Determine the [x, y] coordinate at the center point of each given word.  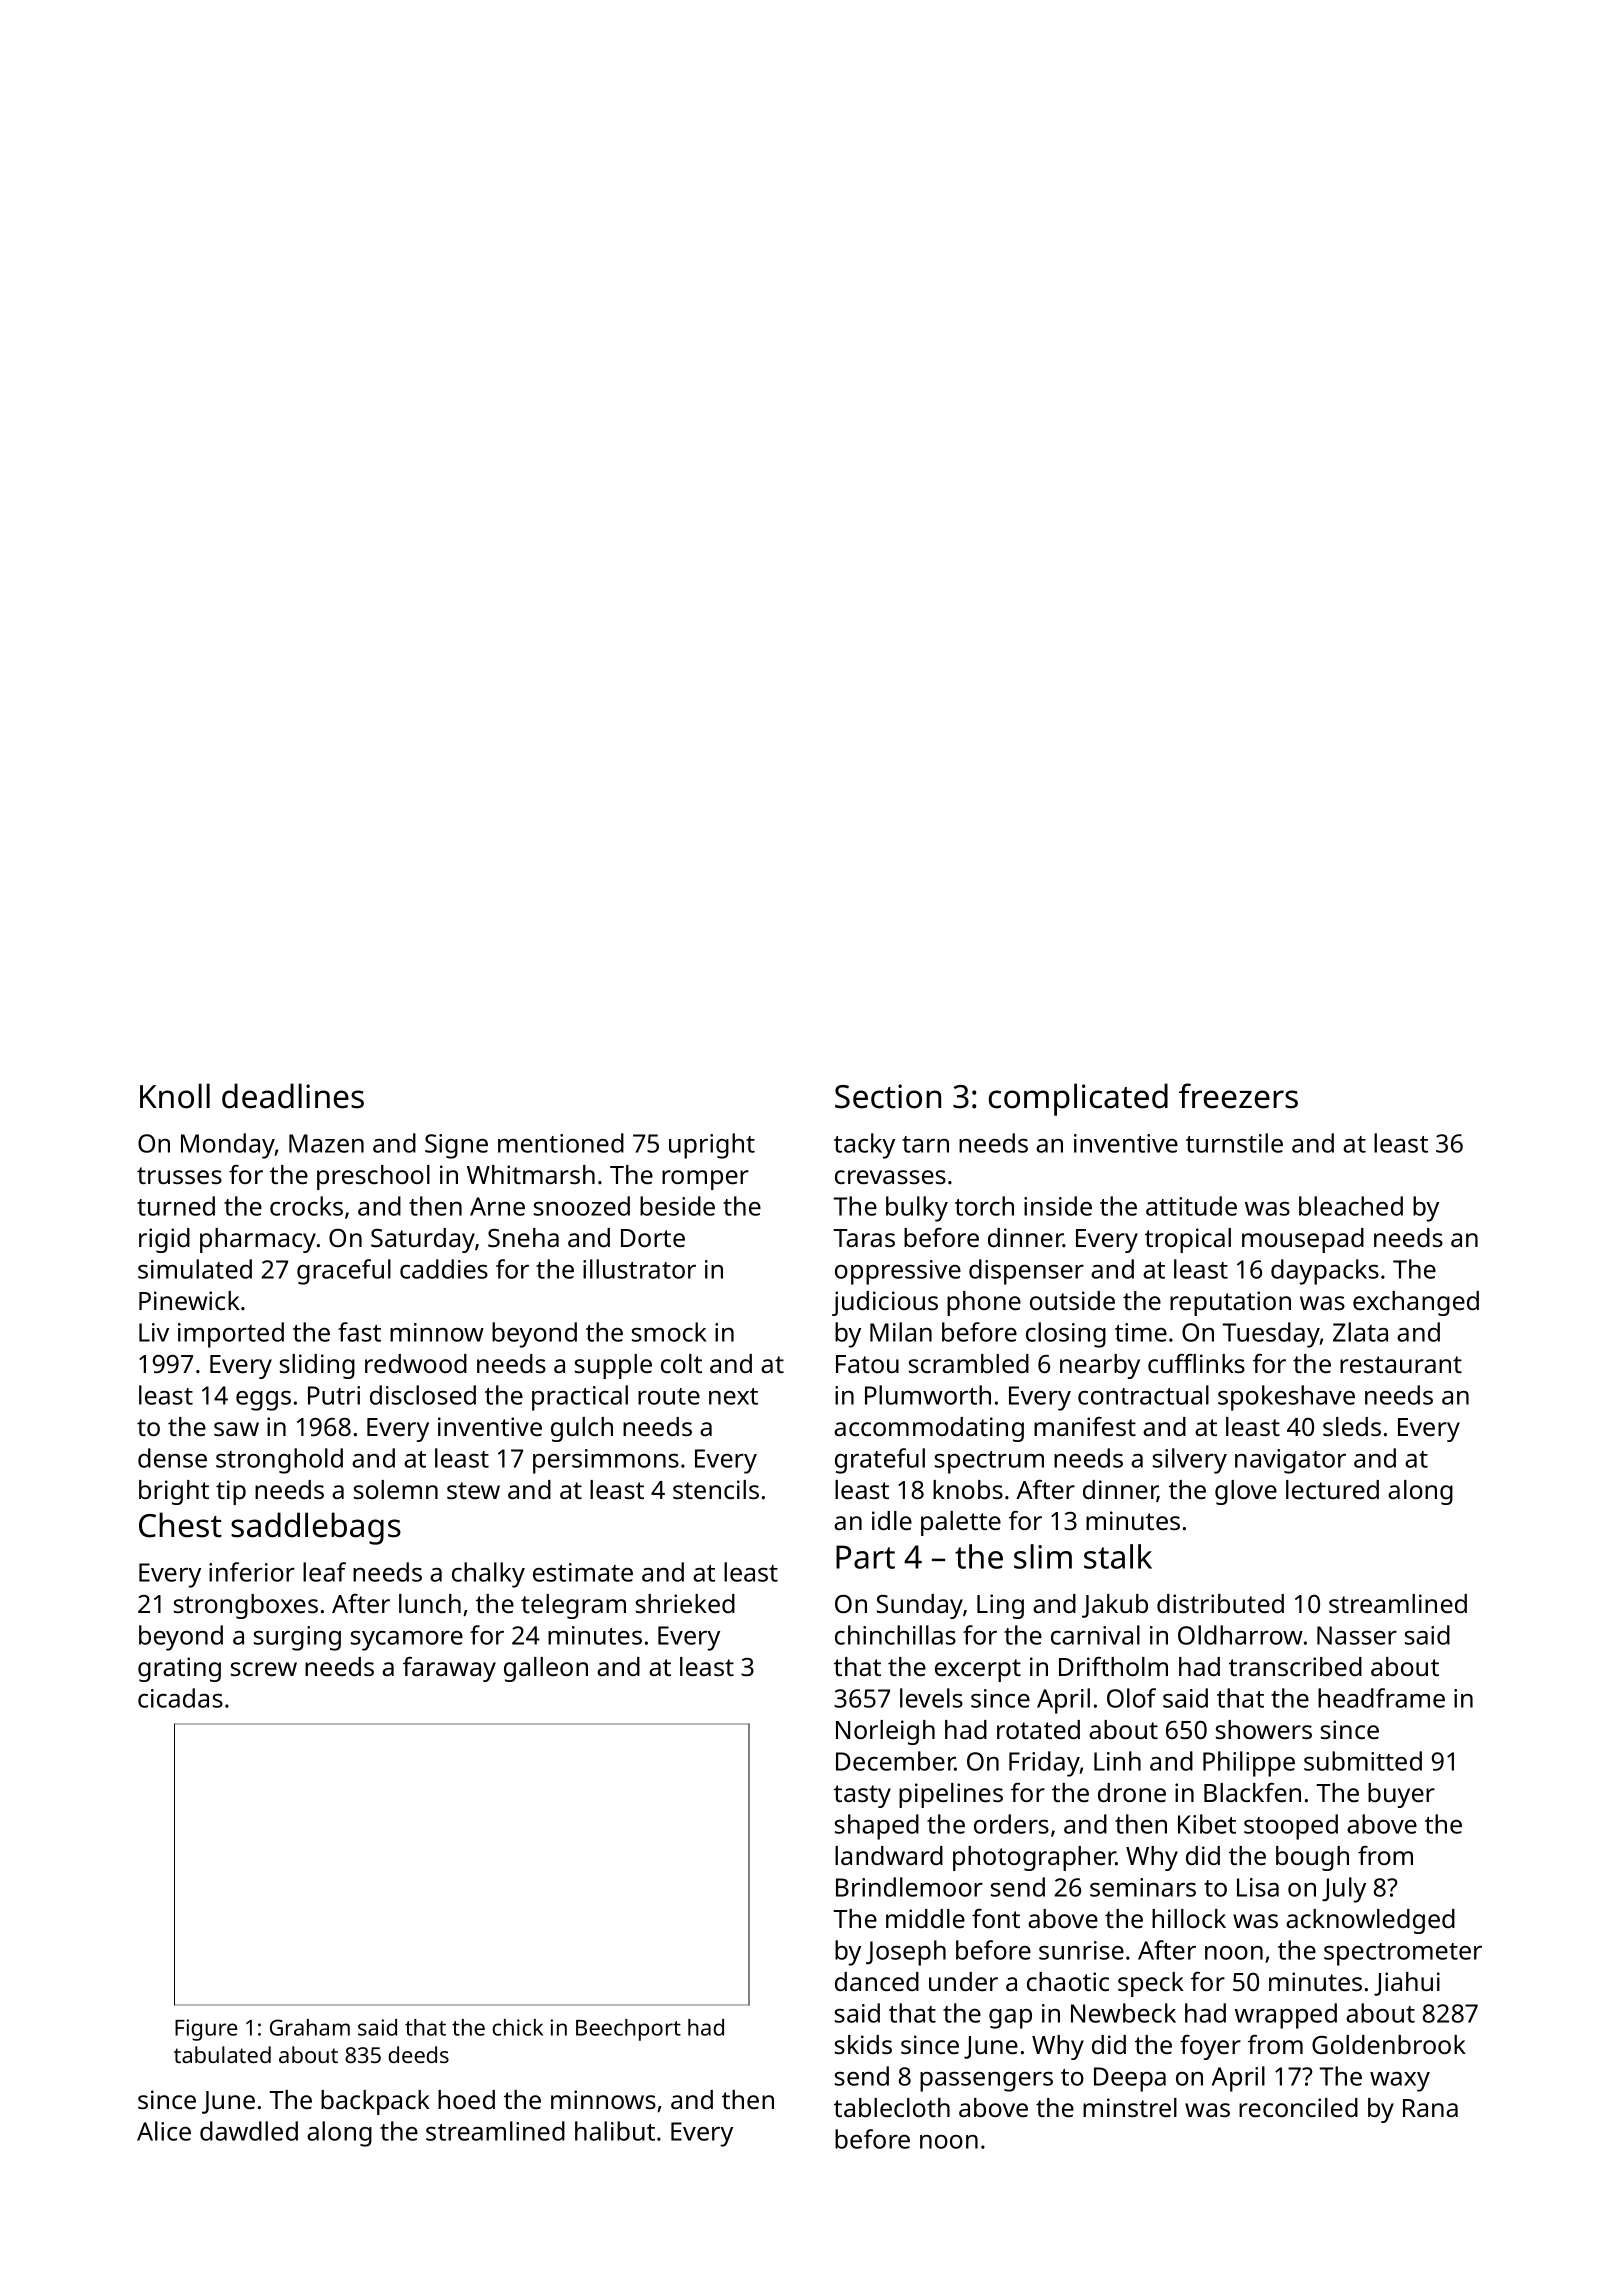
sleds [1352, 1426]
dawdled [249, 2131]
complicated [1078, 1099]
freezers [1238, 1096]
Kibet [1207, 1824]
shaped [877, 1827]
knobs [968, 1489]
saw [236, 1429]
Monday [228, 1146]
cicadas [180, 1698]
